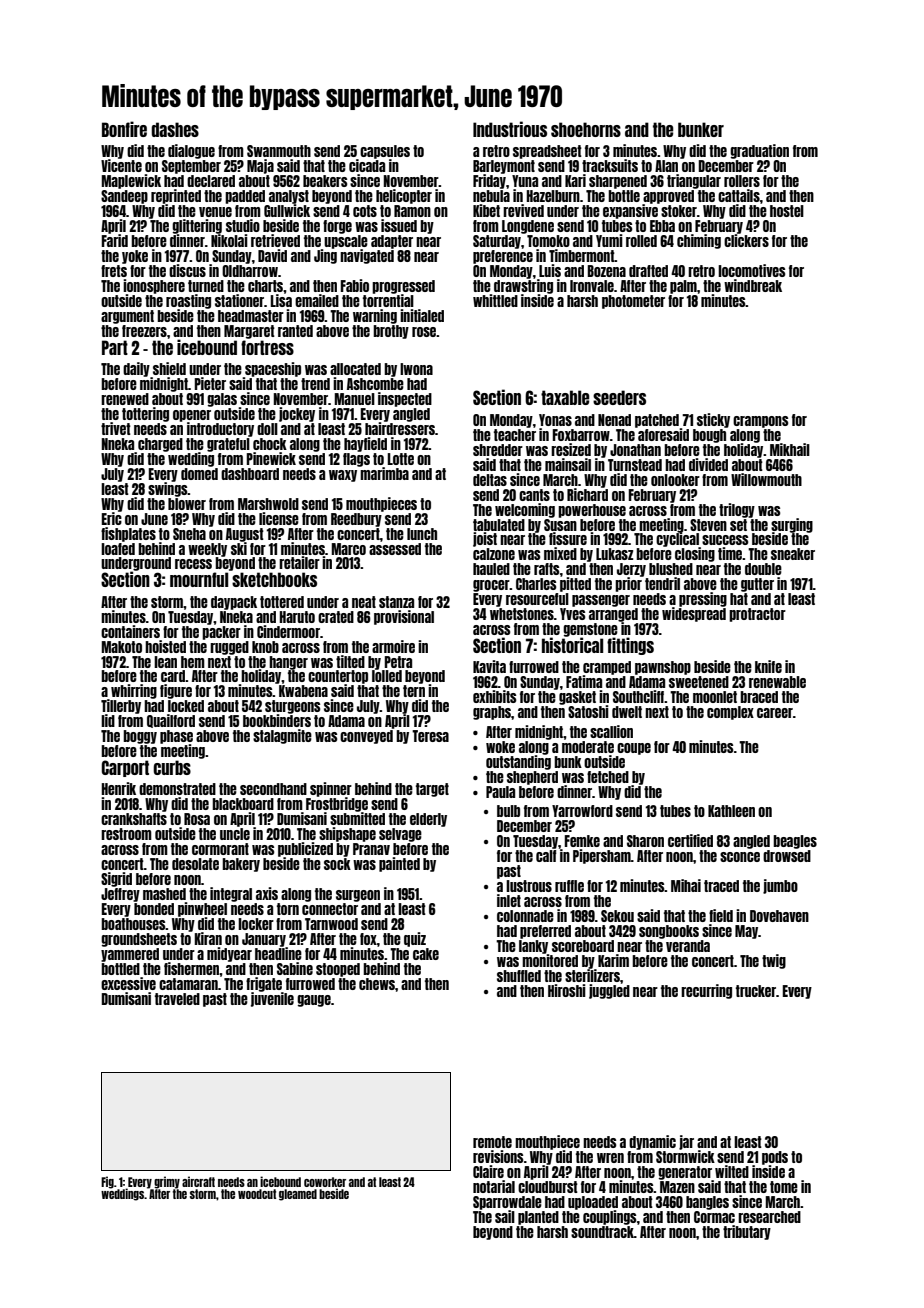 Image resolution: width=924 pixels, height=1308 pixels. I want to click on pawnshop, so click(663, 668).
